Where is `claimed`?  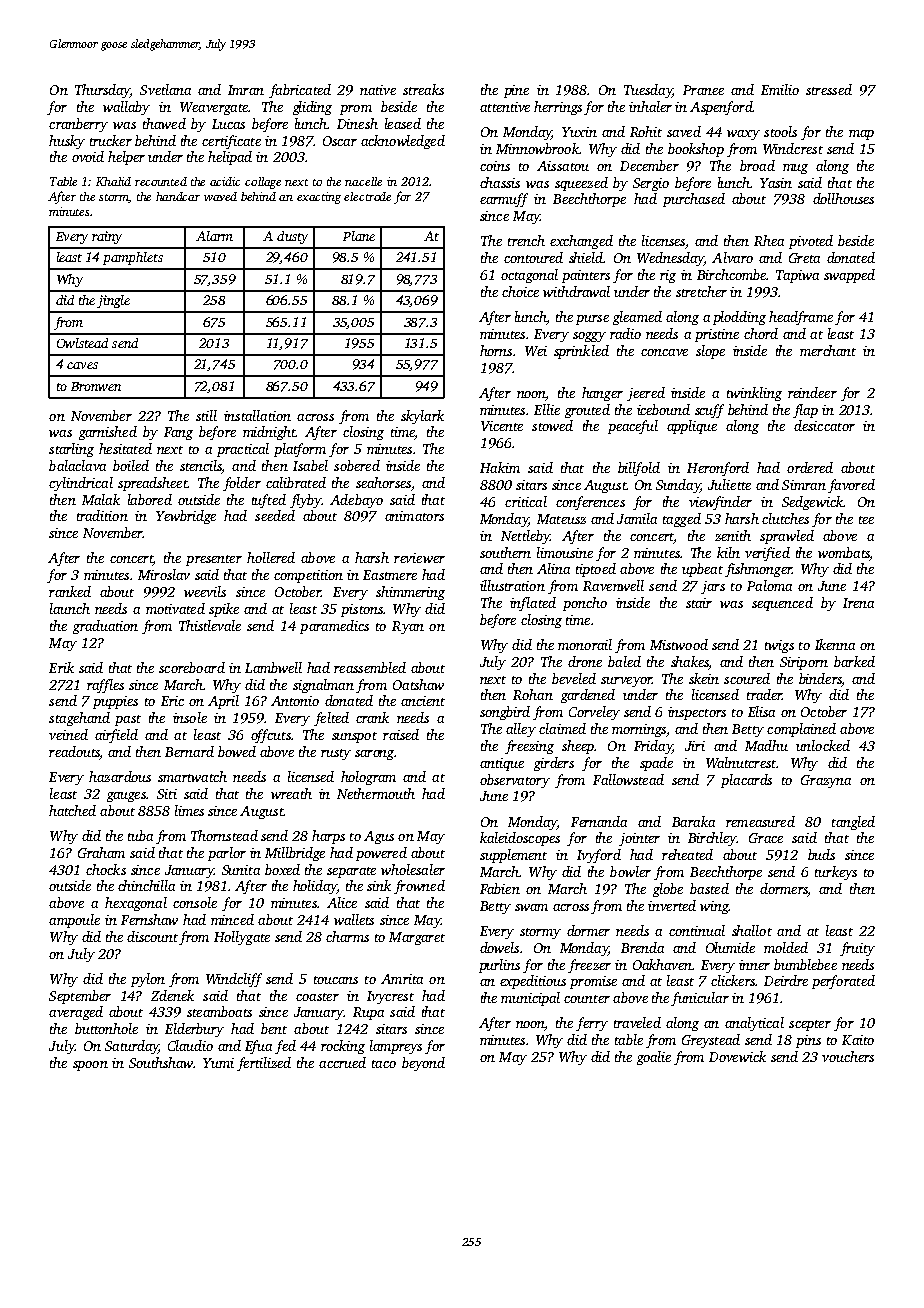
claimed is located at coordinates (562, 728).
